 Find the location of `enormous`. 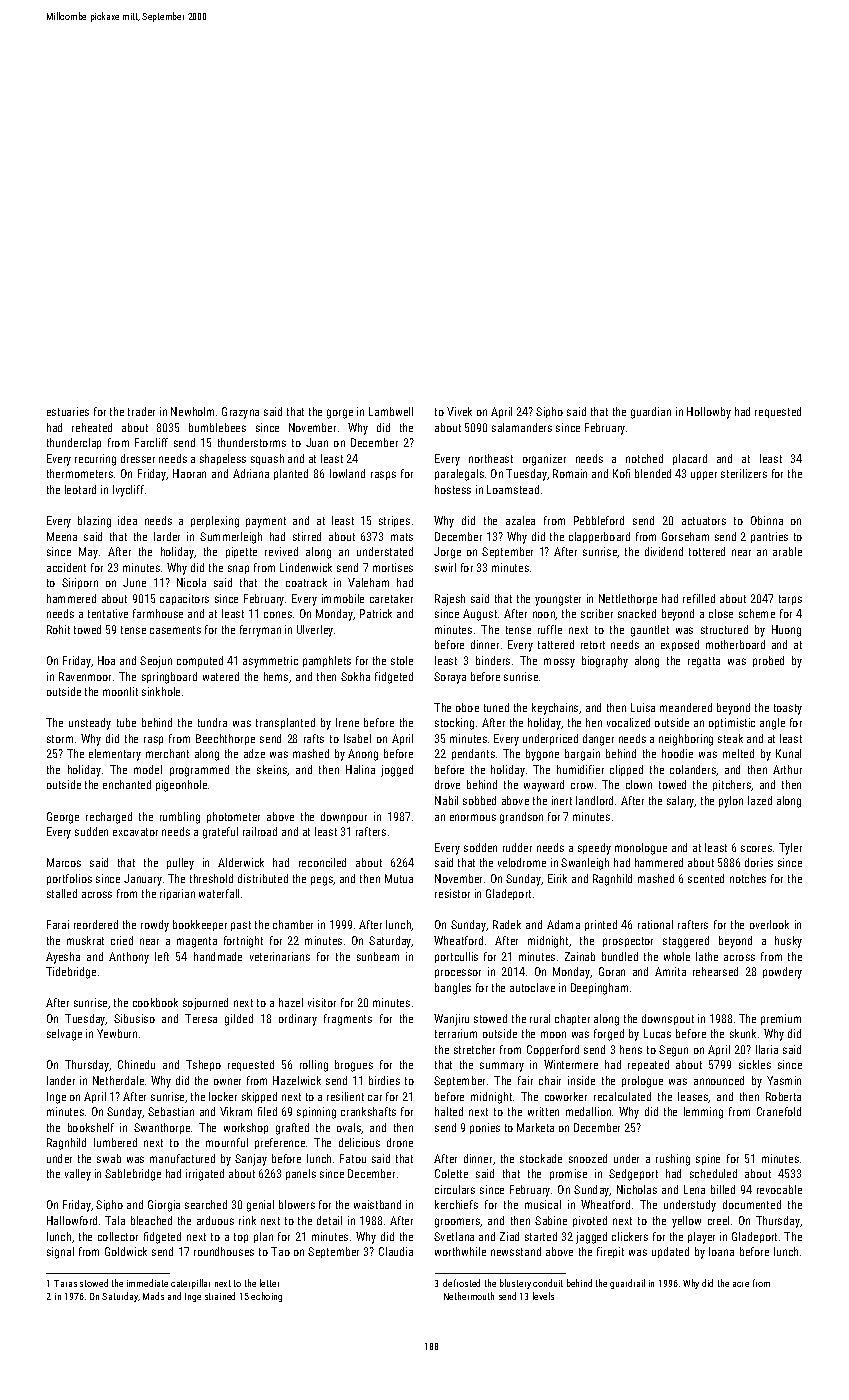

enormous is located at coordinates (473, 817).
